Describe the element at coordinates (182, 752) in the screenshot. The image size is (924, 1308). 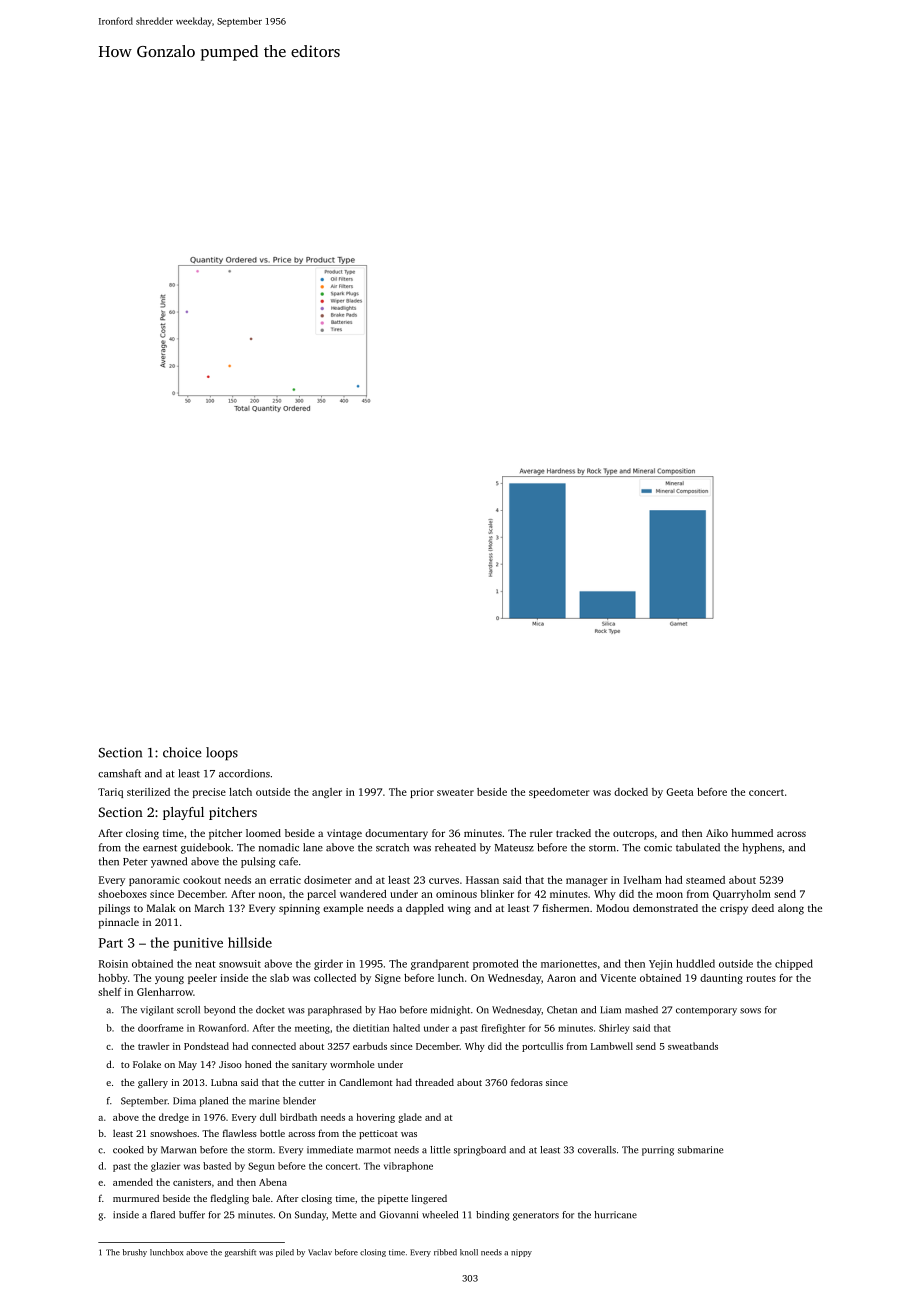
I see `choice` at that location.
